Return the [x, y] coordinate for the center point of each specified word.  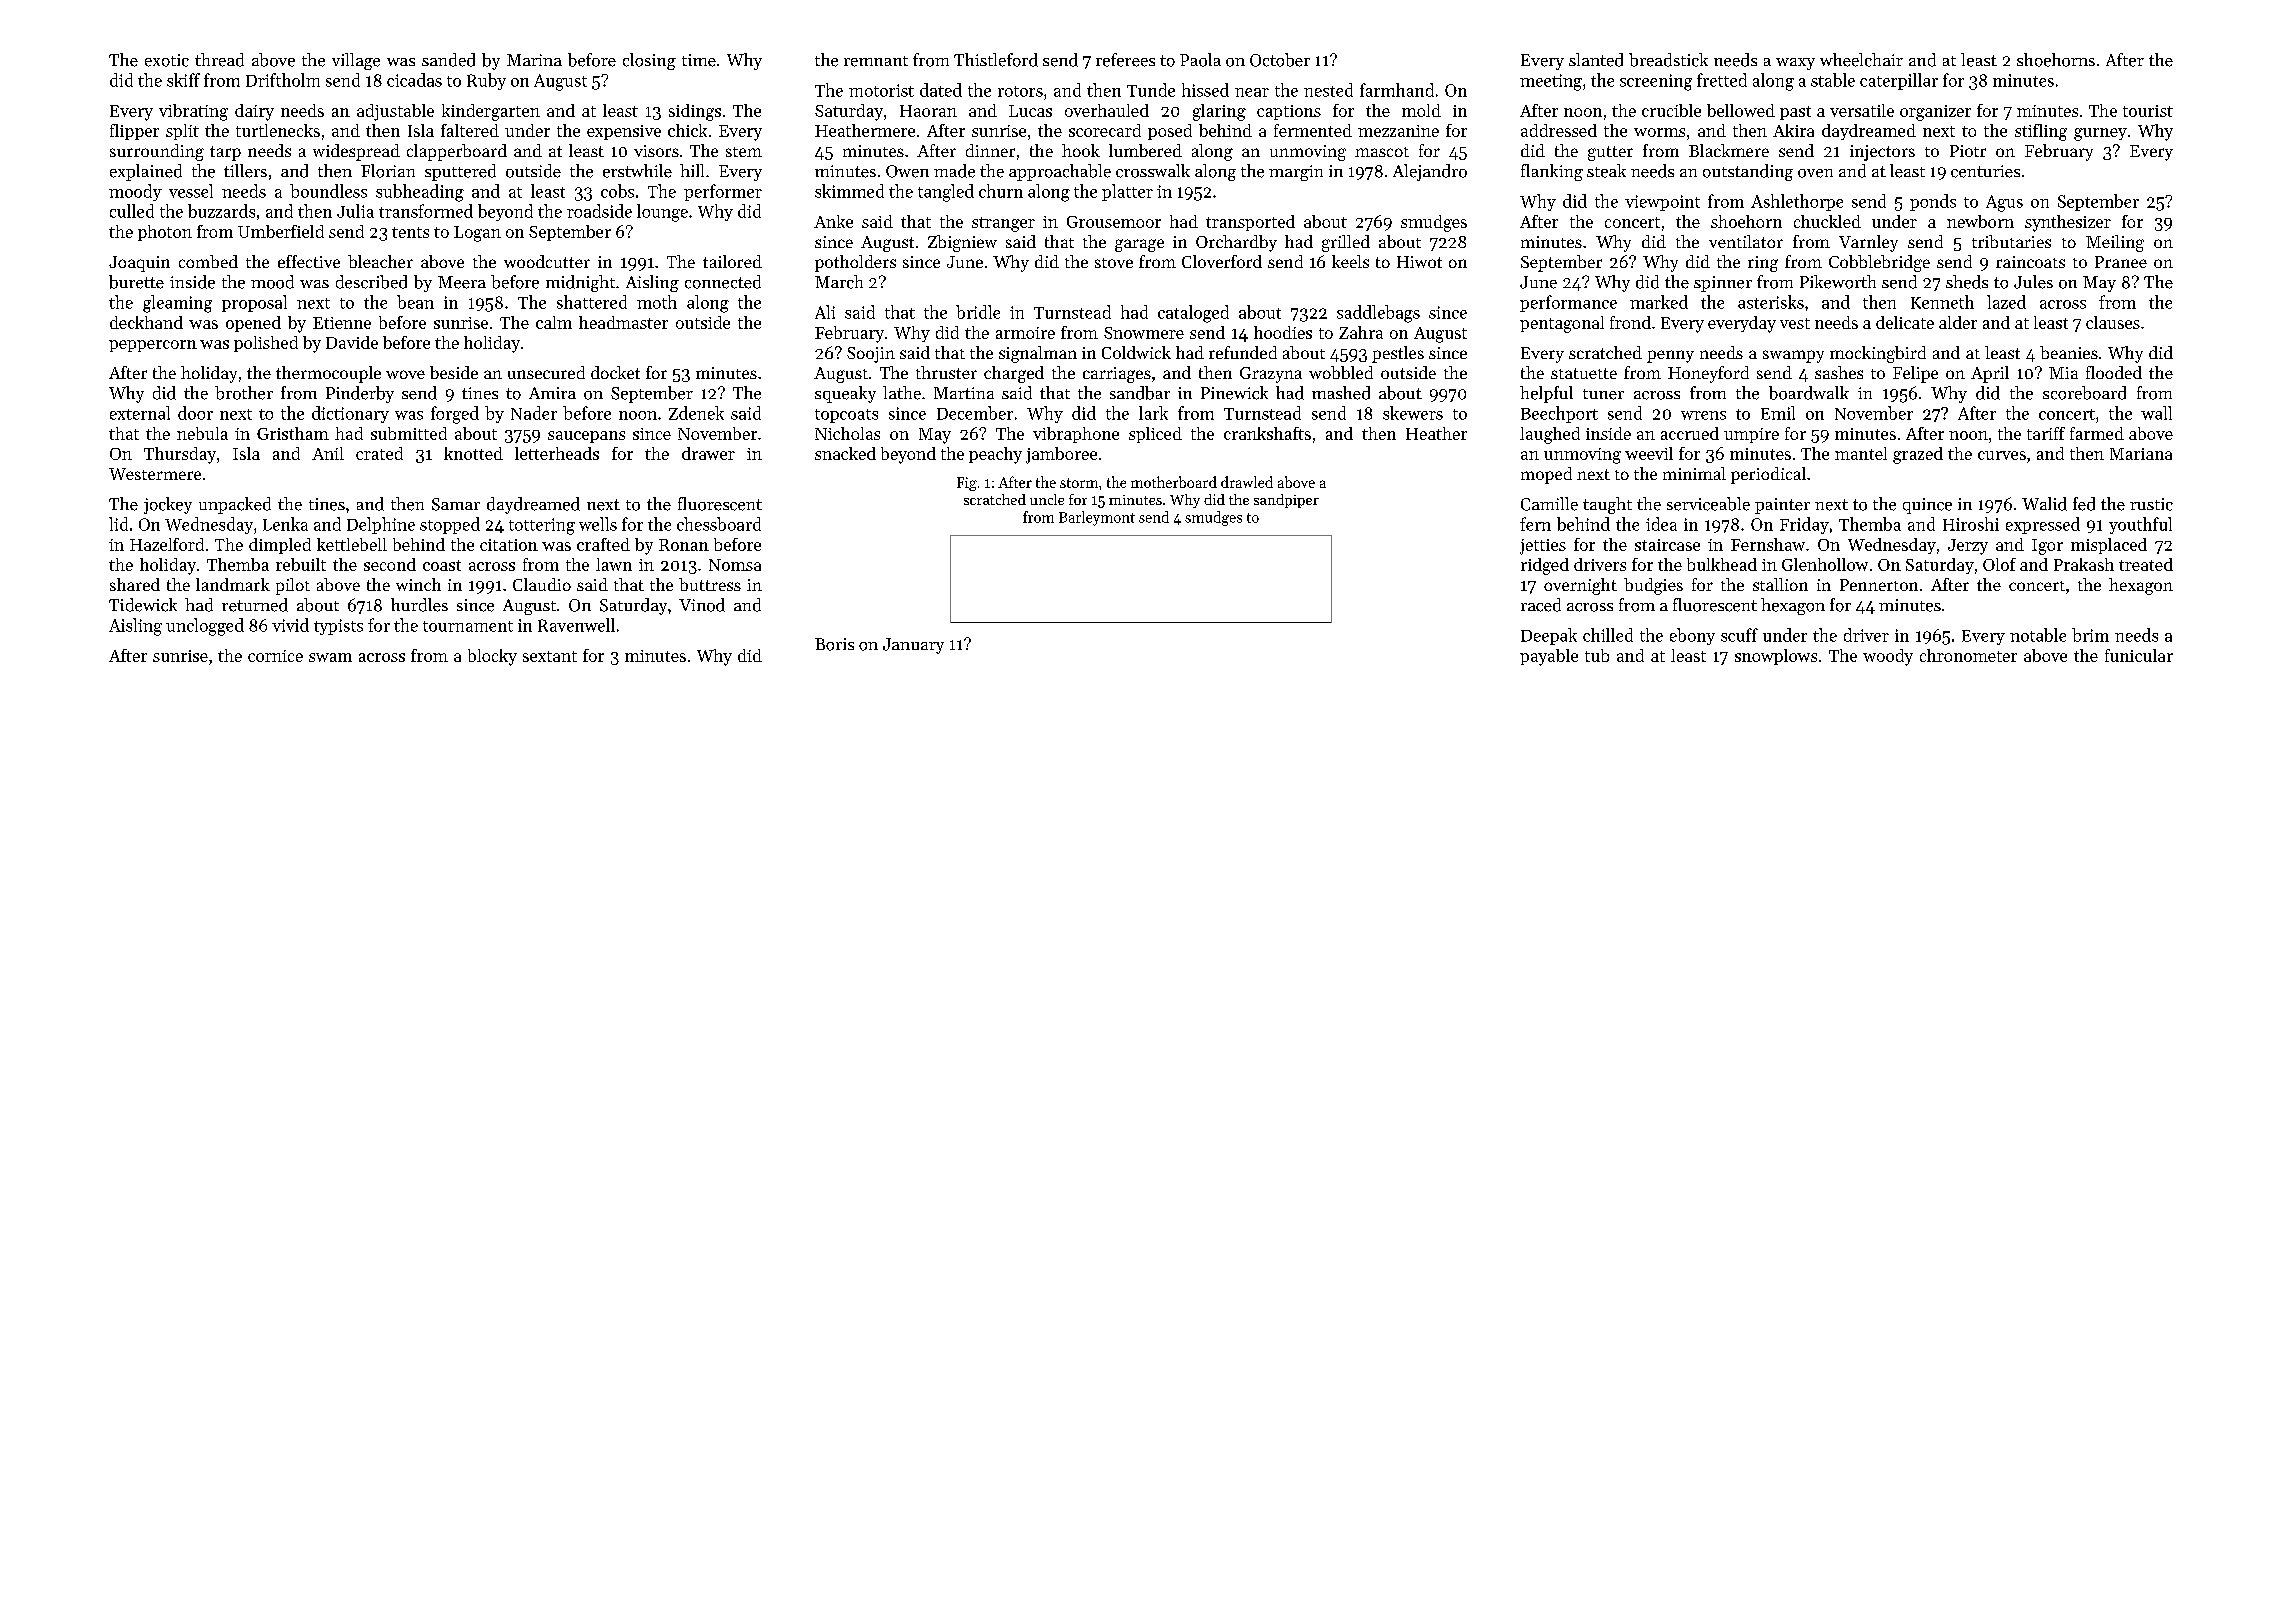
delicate [1905, 322]
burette [136, 282]
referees [1125, 60]
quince [1927, 506]
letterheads [557, 453]
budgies [1653, 586]
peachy [995, 455]
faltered [470, 130]
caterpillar [1899, 81]
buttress [710, 584]
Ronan [684, 545]
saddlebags [1378, 314]
